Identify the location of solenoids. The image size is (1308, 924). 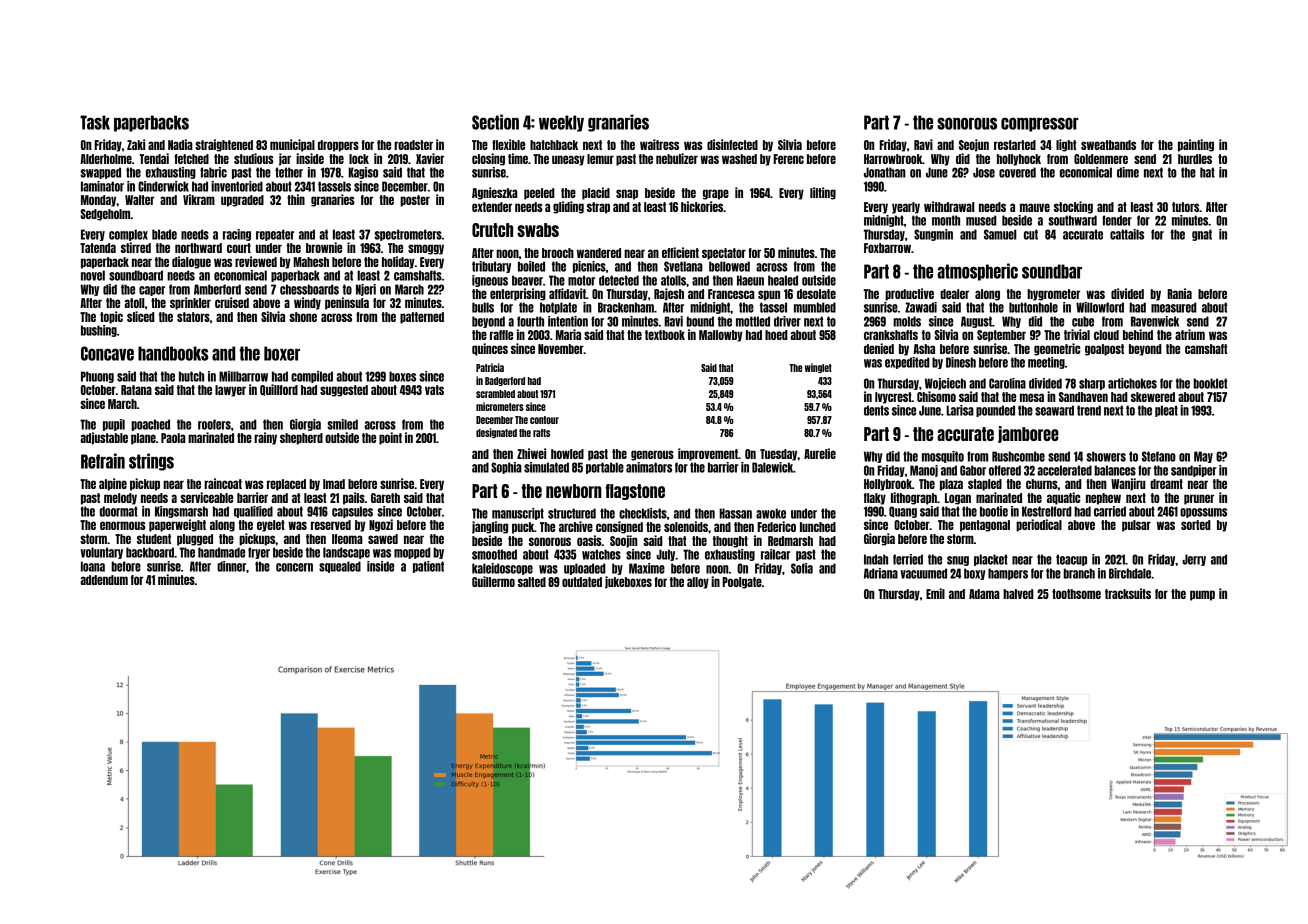
(686, 526).
